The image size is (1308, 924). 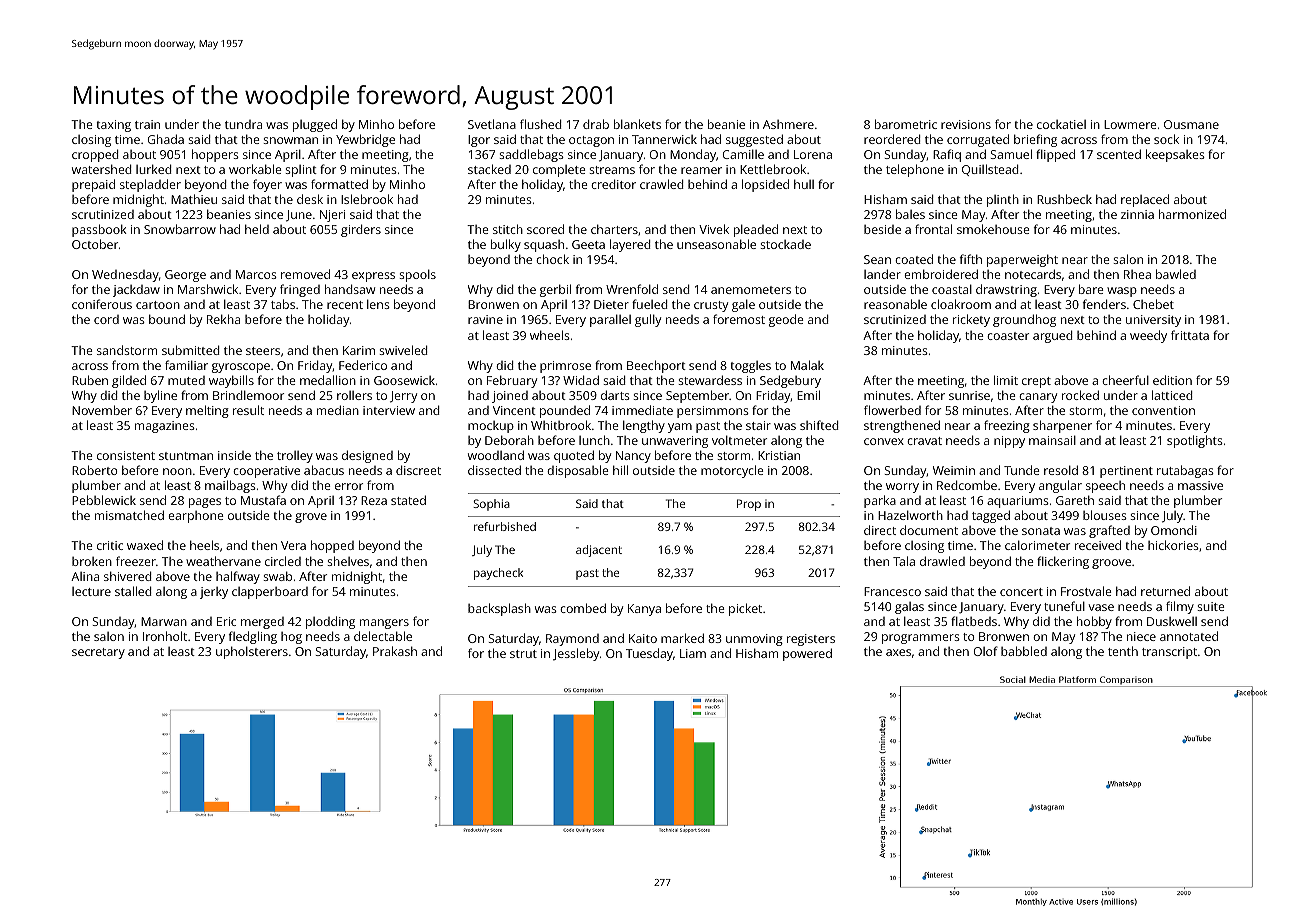 What do you see at coordinates (1063, 562) in the screenshot?
I see `flickering` at bounding box center [1063, 562].
